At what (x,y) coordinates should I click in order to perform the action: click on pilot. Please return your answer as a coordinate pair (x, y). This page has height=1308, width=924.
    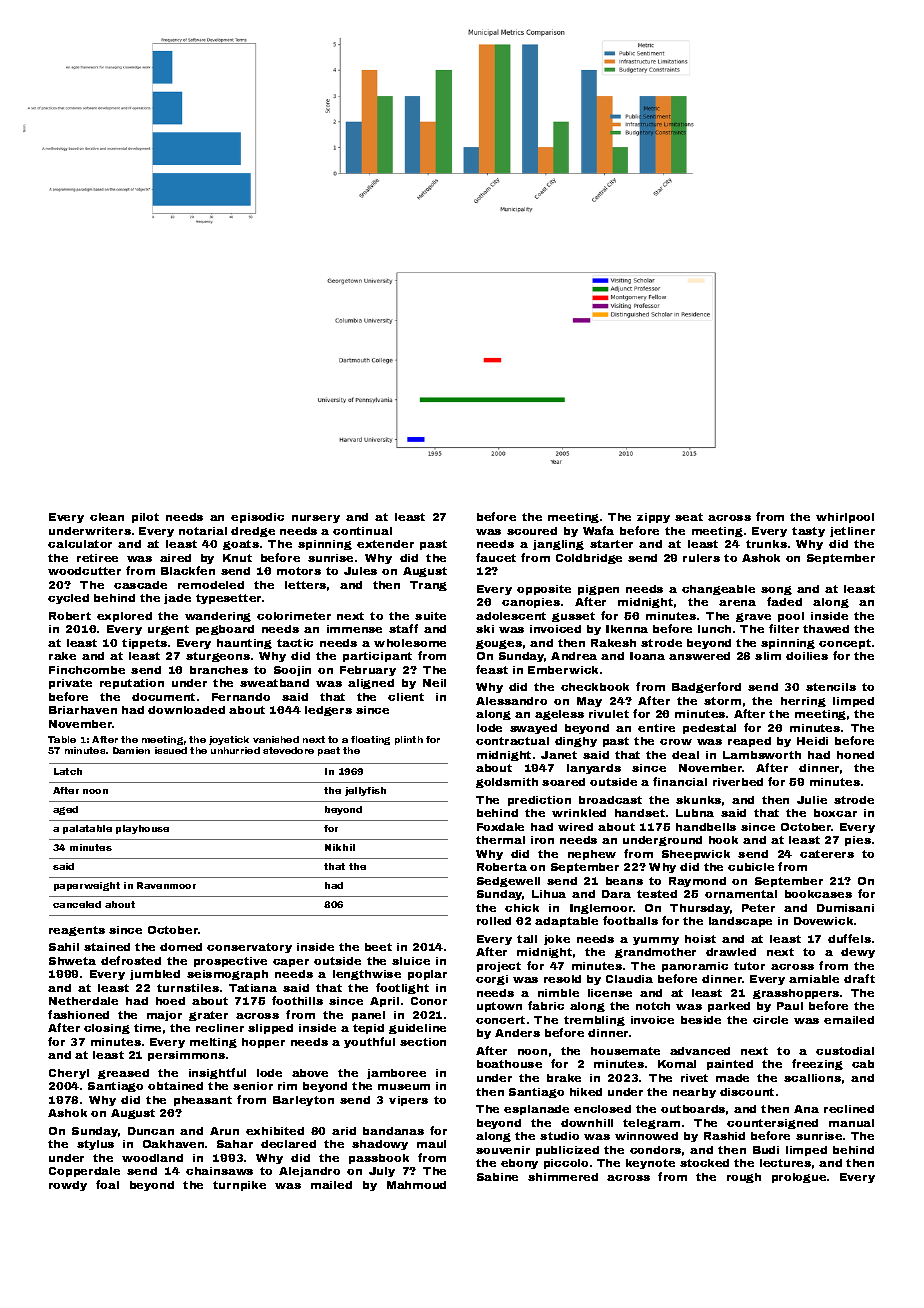
    Looking at the image, I should click on (145, 518).
